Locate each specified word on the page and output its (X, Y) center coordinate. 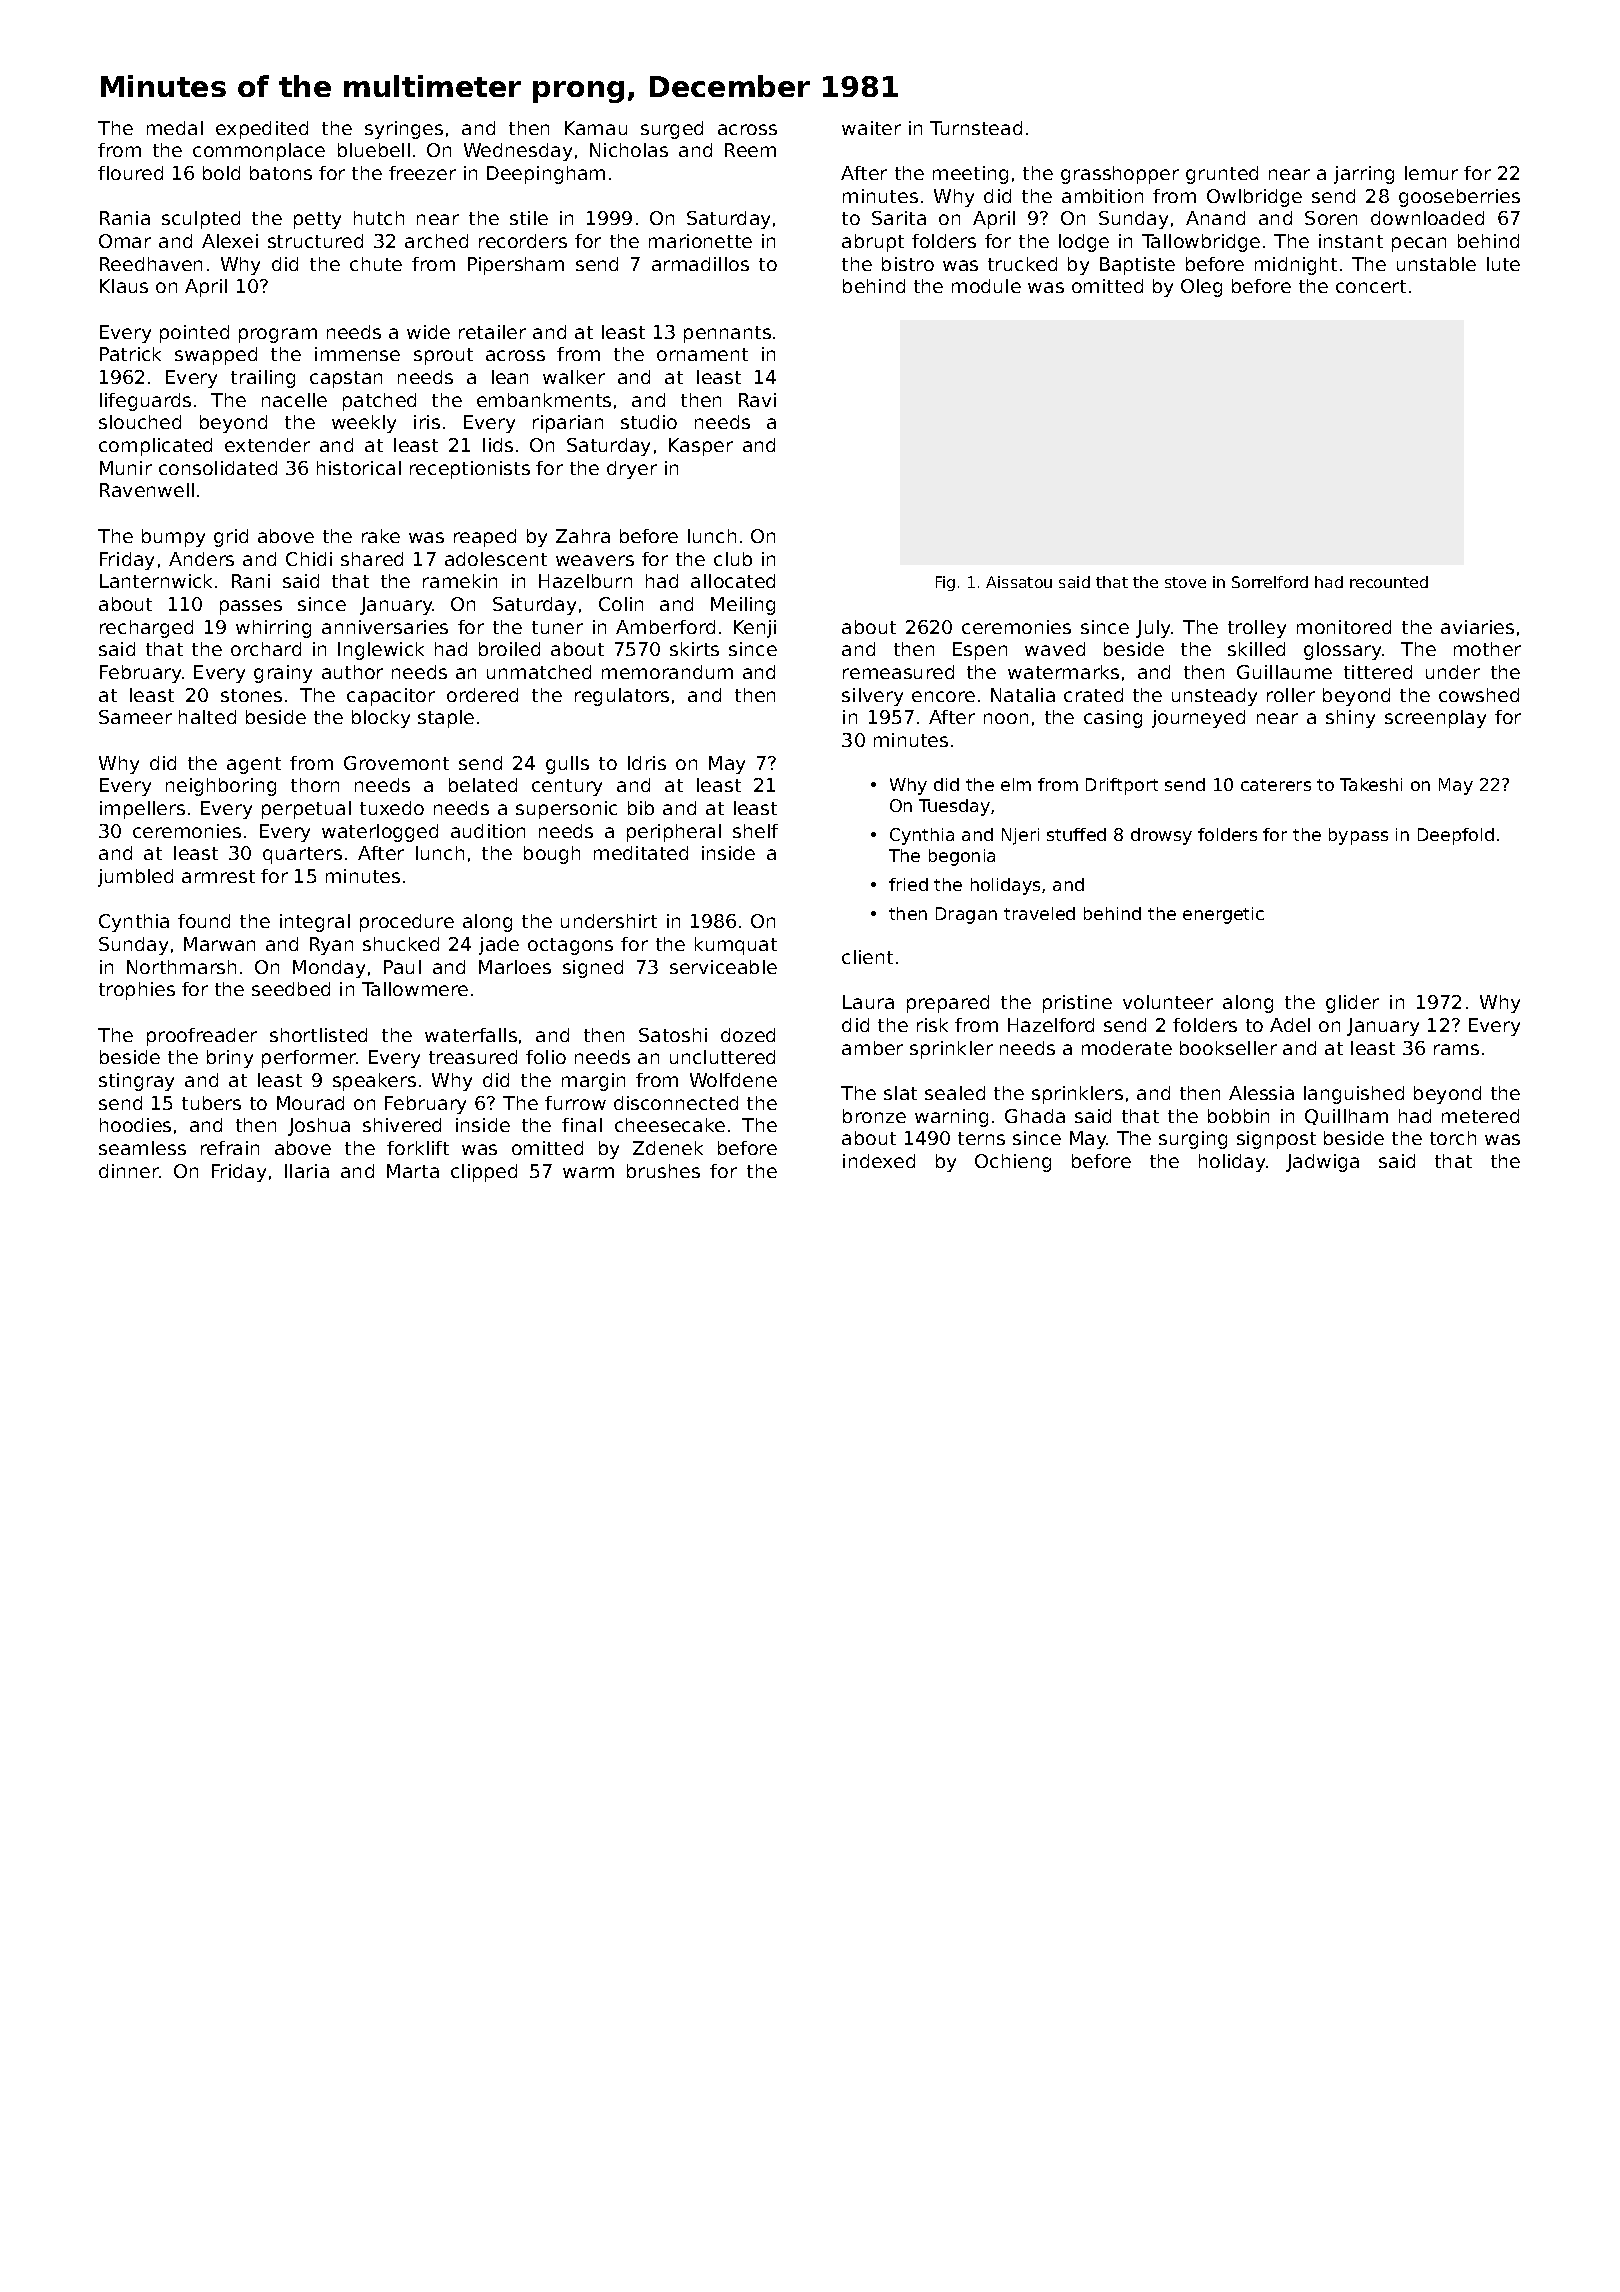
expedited (262, 130)
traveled (1039, 913)
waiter (871, 128)
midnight (1296, 266)
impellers (142, 810)
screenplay (1435, 719)
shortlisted (318, 1035)
